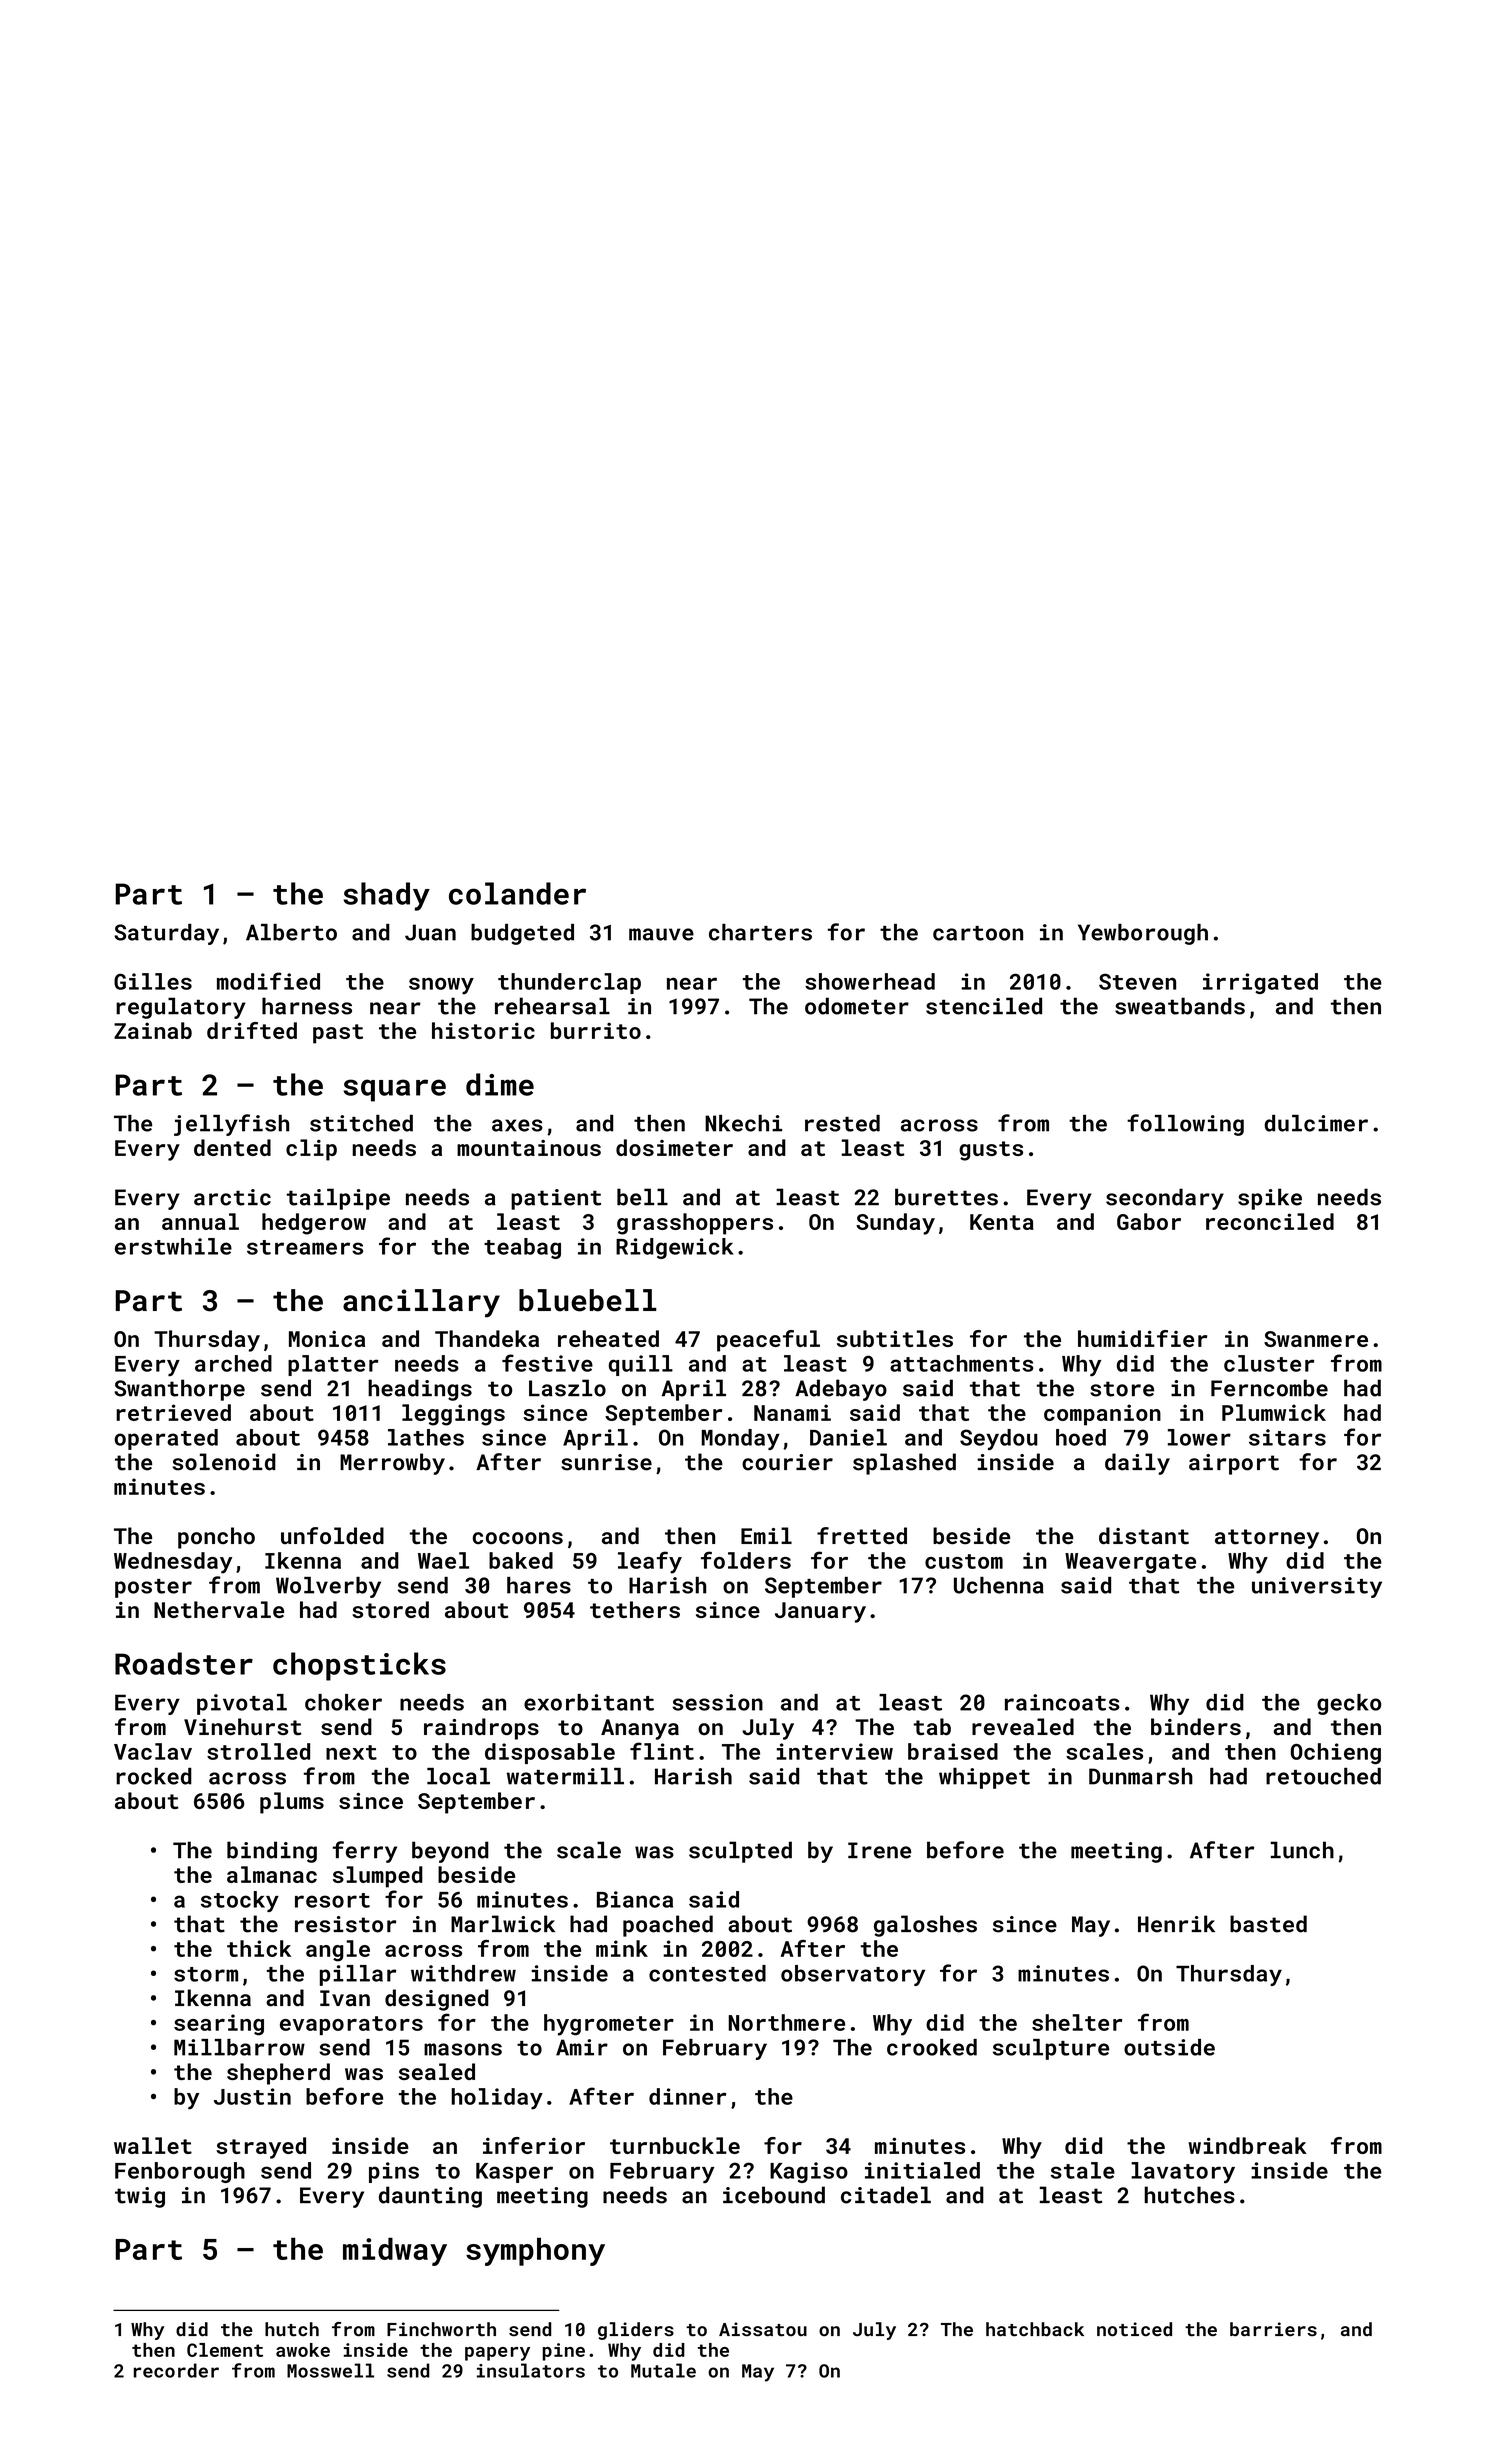 This document has height=2464, width=1496. What do you see at coordinates (206, 1974) in the document?
I see `storm` at bounding box center [206, 1974].
